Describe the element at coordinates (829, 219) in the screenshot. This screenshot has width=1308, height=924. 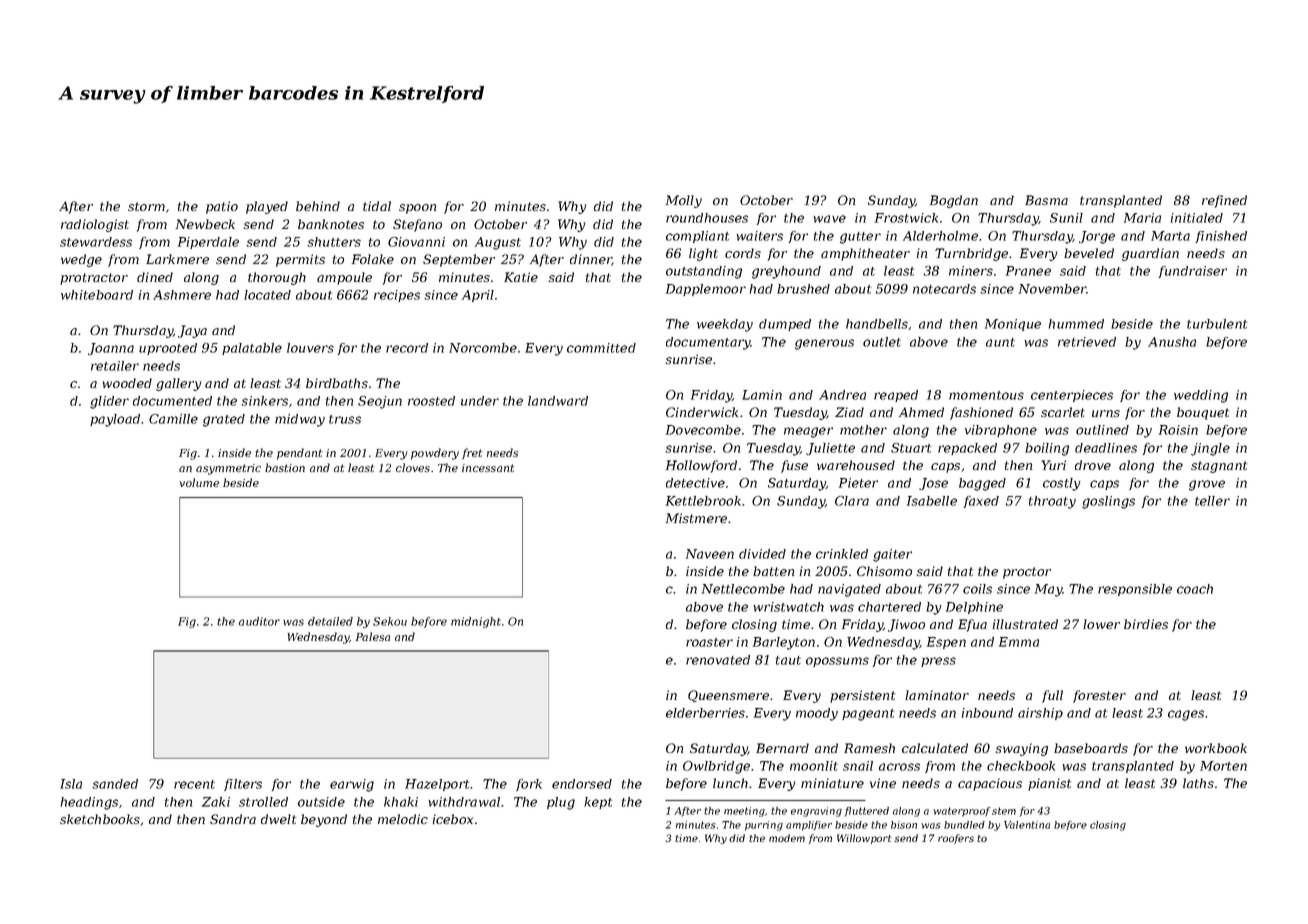
I see `wave` at that location.
